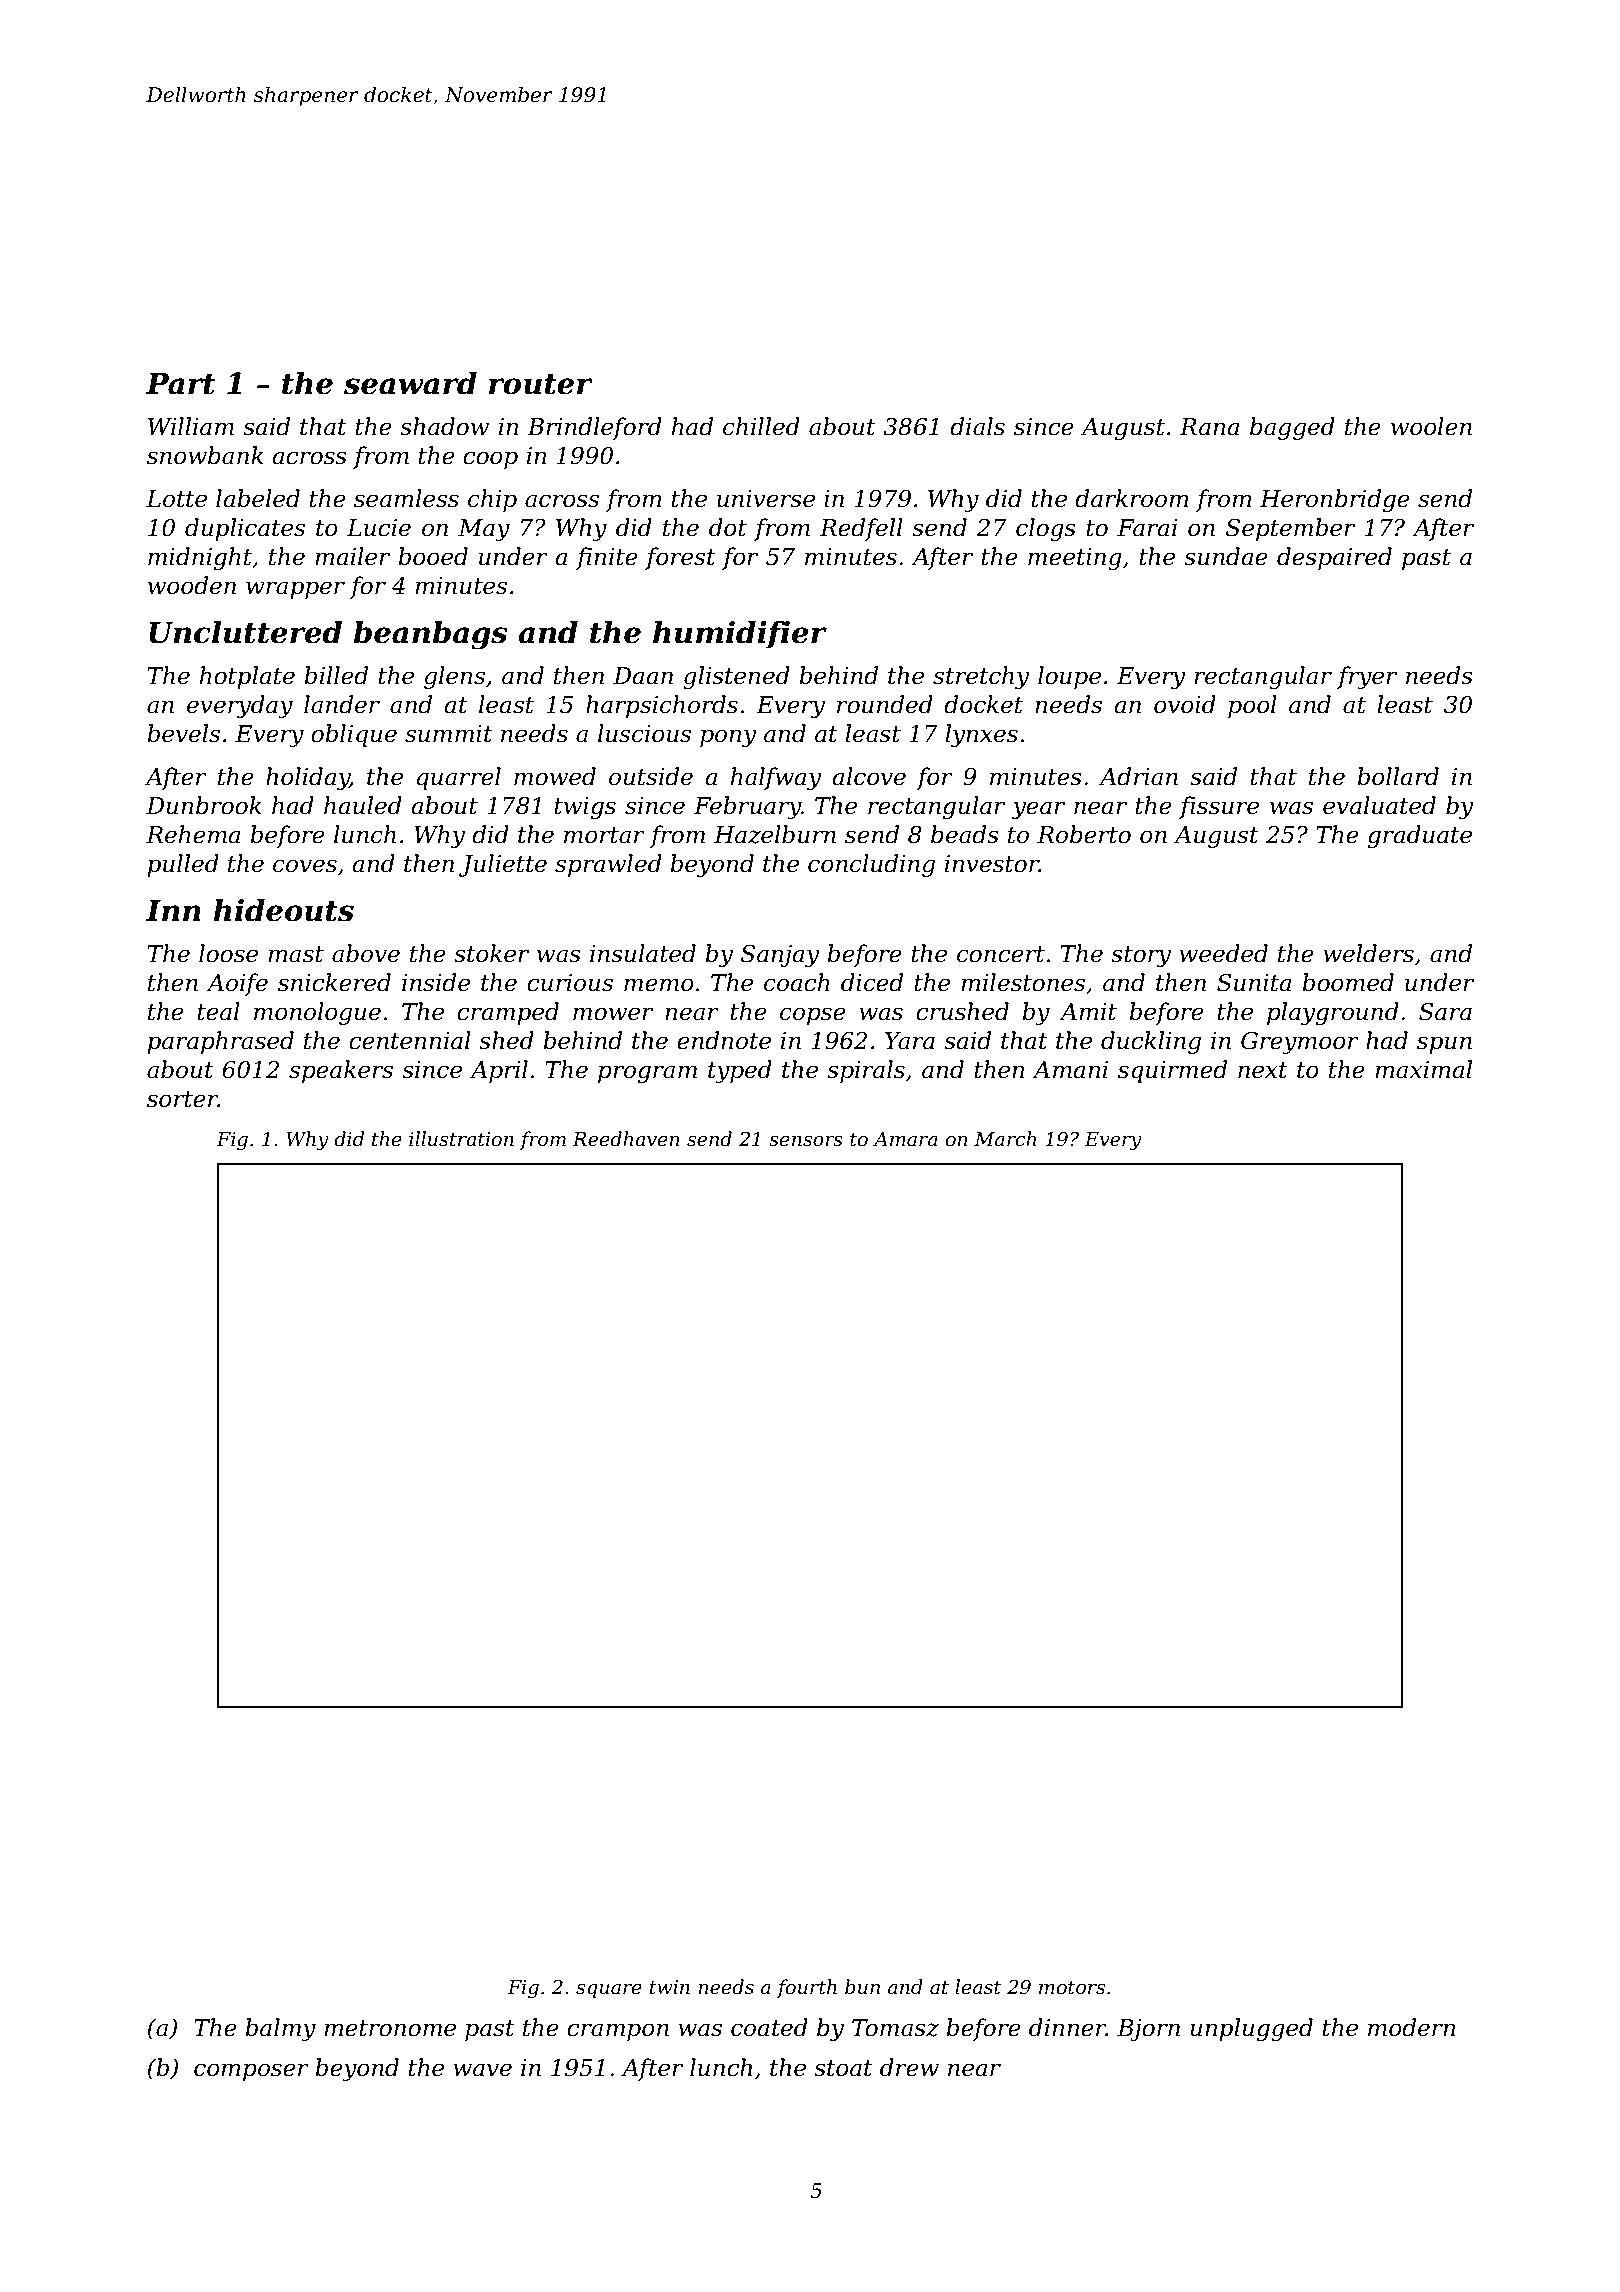 This document has height=2292, width=1620. What do you see at coordinates (1072, 1988) in the document?
I see `motors` at bounding box center [1072, 1988].
